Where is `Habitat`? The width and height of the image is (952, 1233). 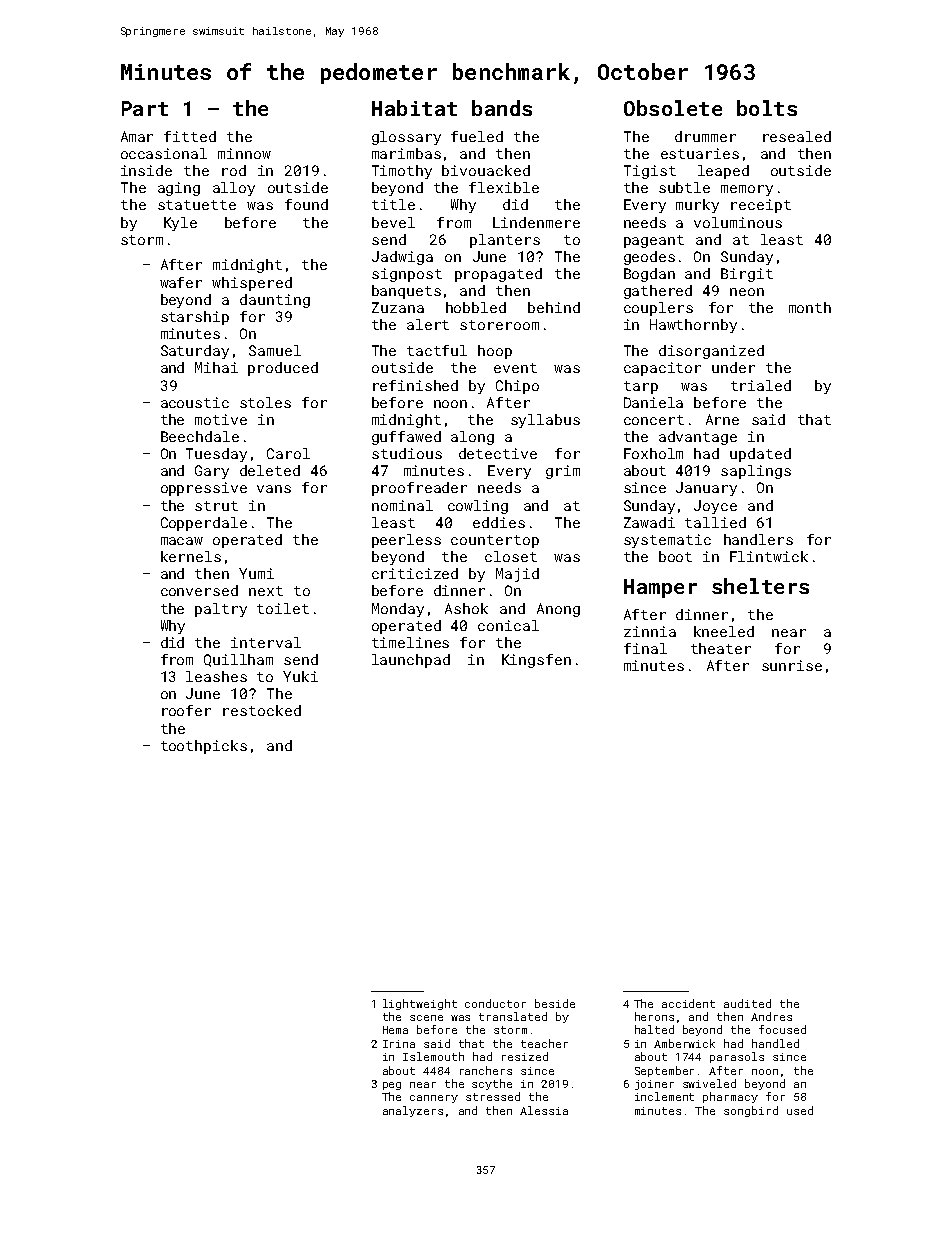 Habitat is located at coordinates (414, 108).
